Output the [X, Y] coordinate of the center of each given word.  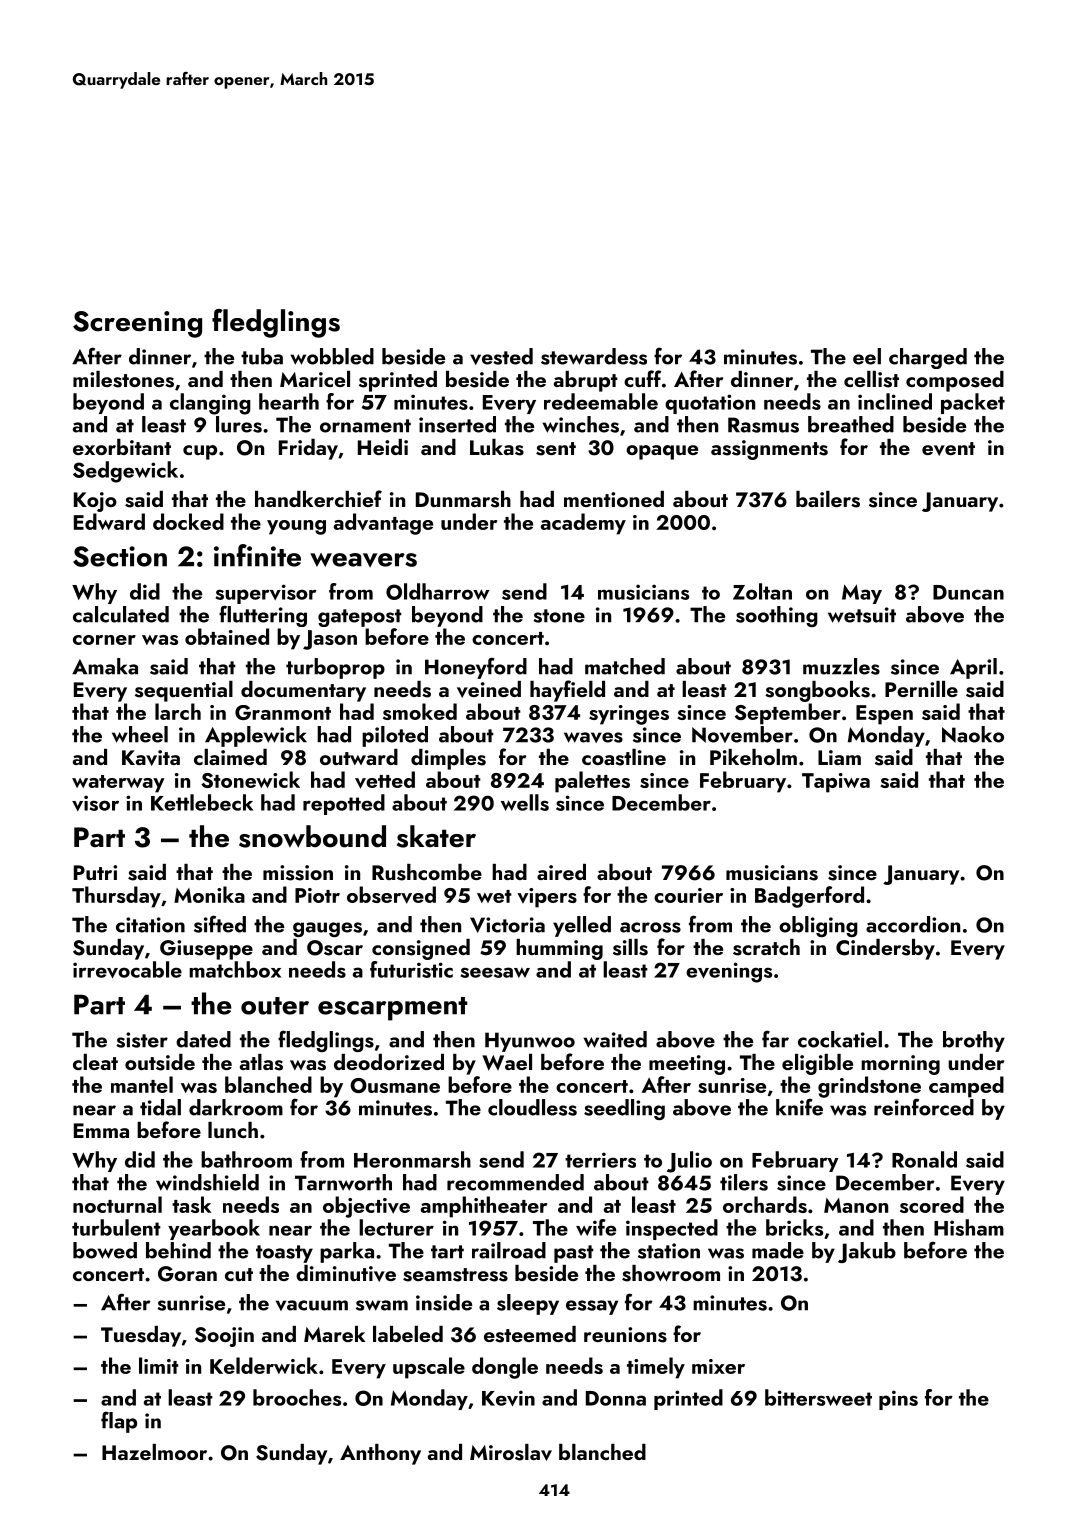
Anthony [380, 1454]
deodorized [389, 1062]
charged [928, 358]
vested [501, 356]
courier [688, 895]
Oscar [335, 948]
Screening [137, 324]
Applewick [256, 736]
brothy [974, 1041]
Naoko [973, 734]
